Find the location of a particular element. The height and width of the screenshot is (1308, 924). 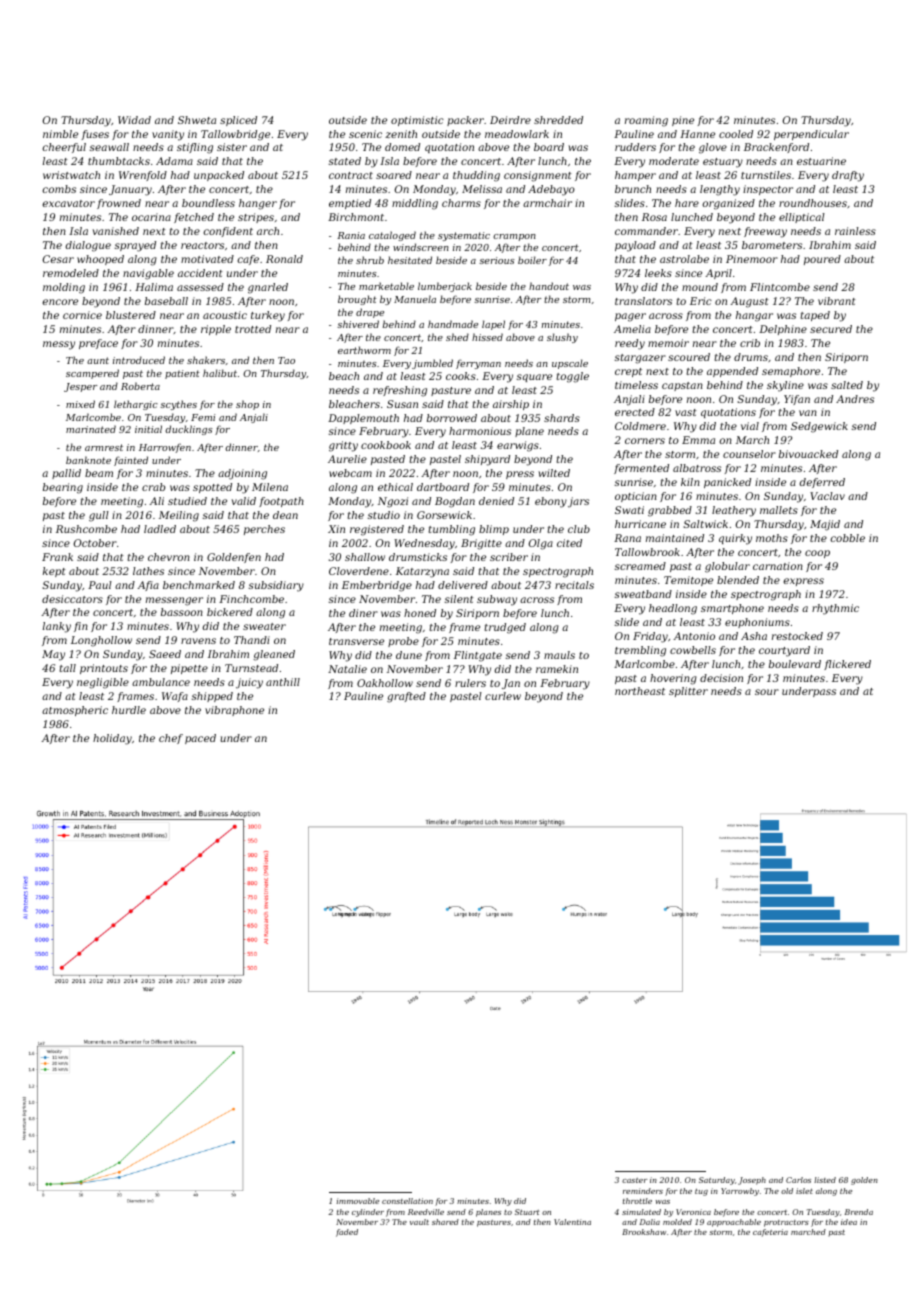

splitter is located at coordinates (688, 692).
